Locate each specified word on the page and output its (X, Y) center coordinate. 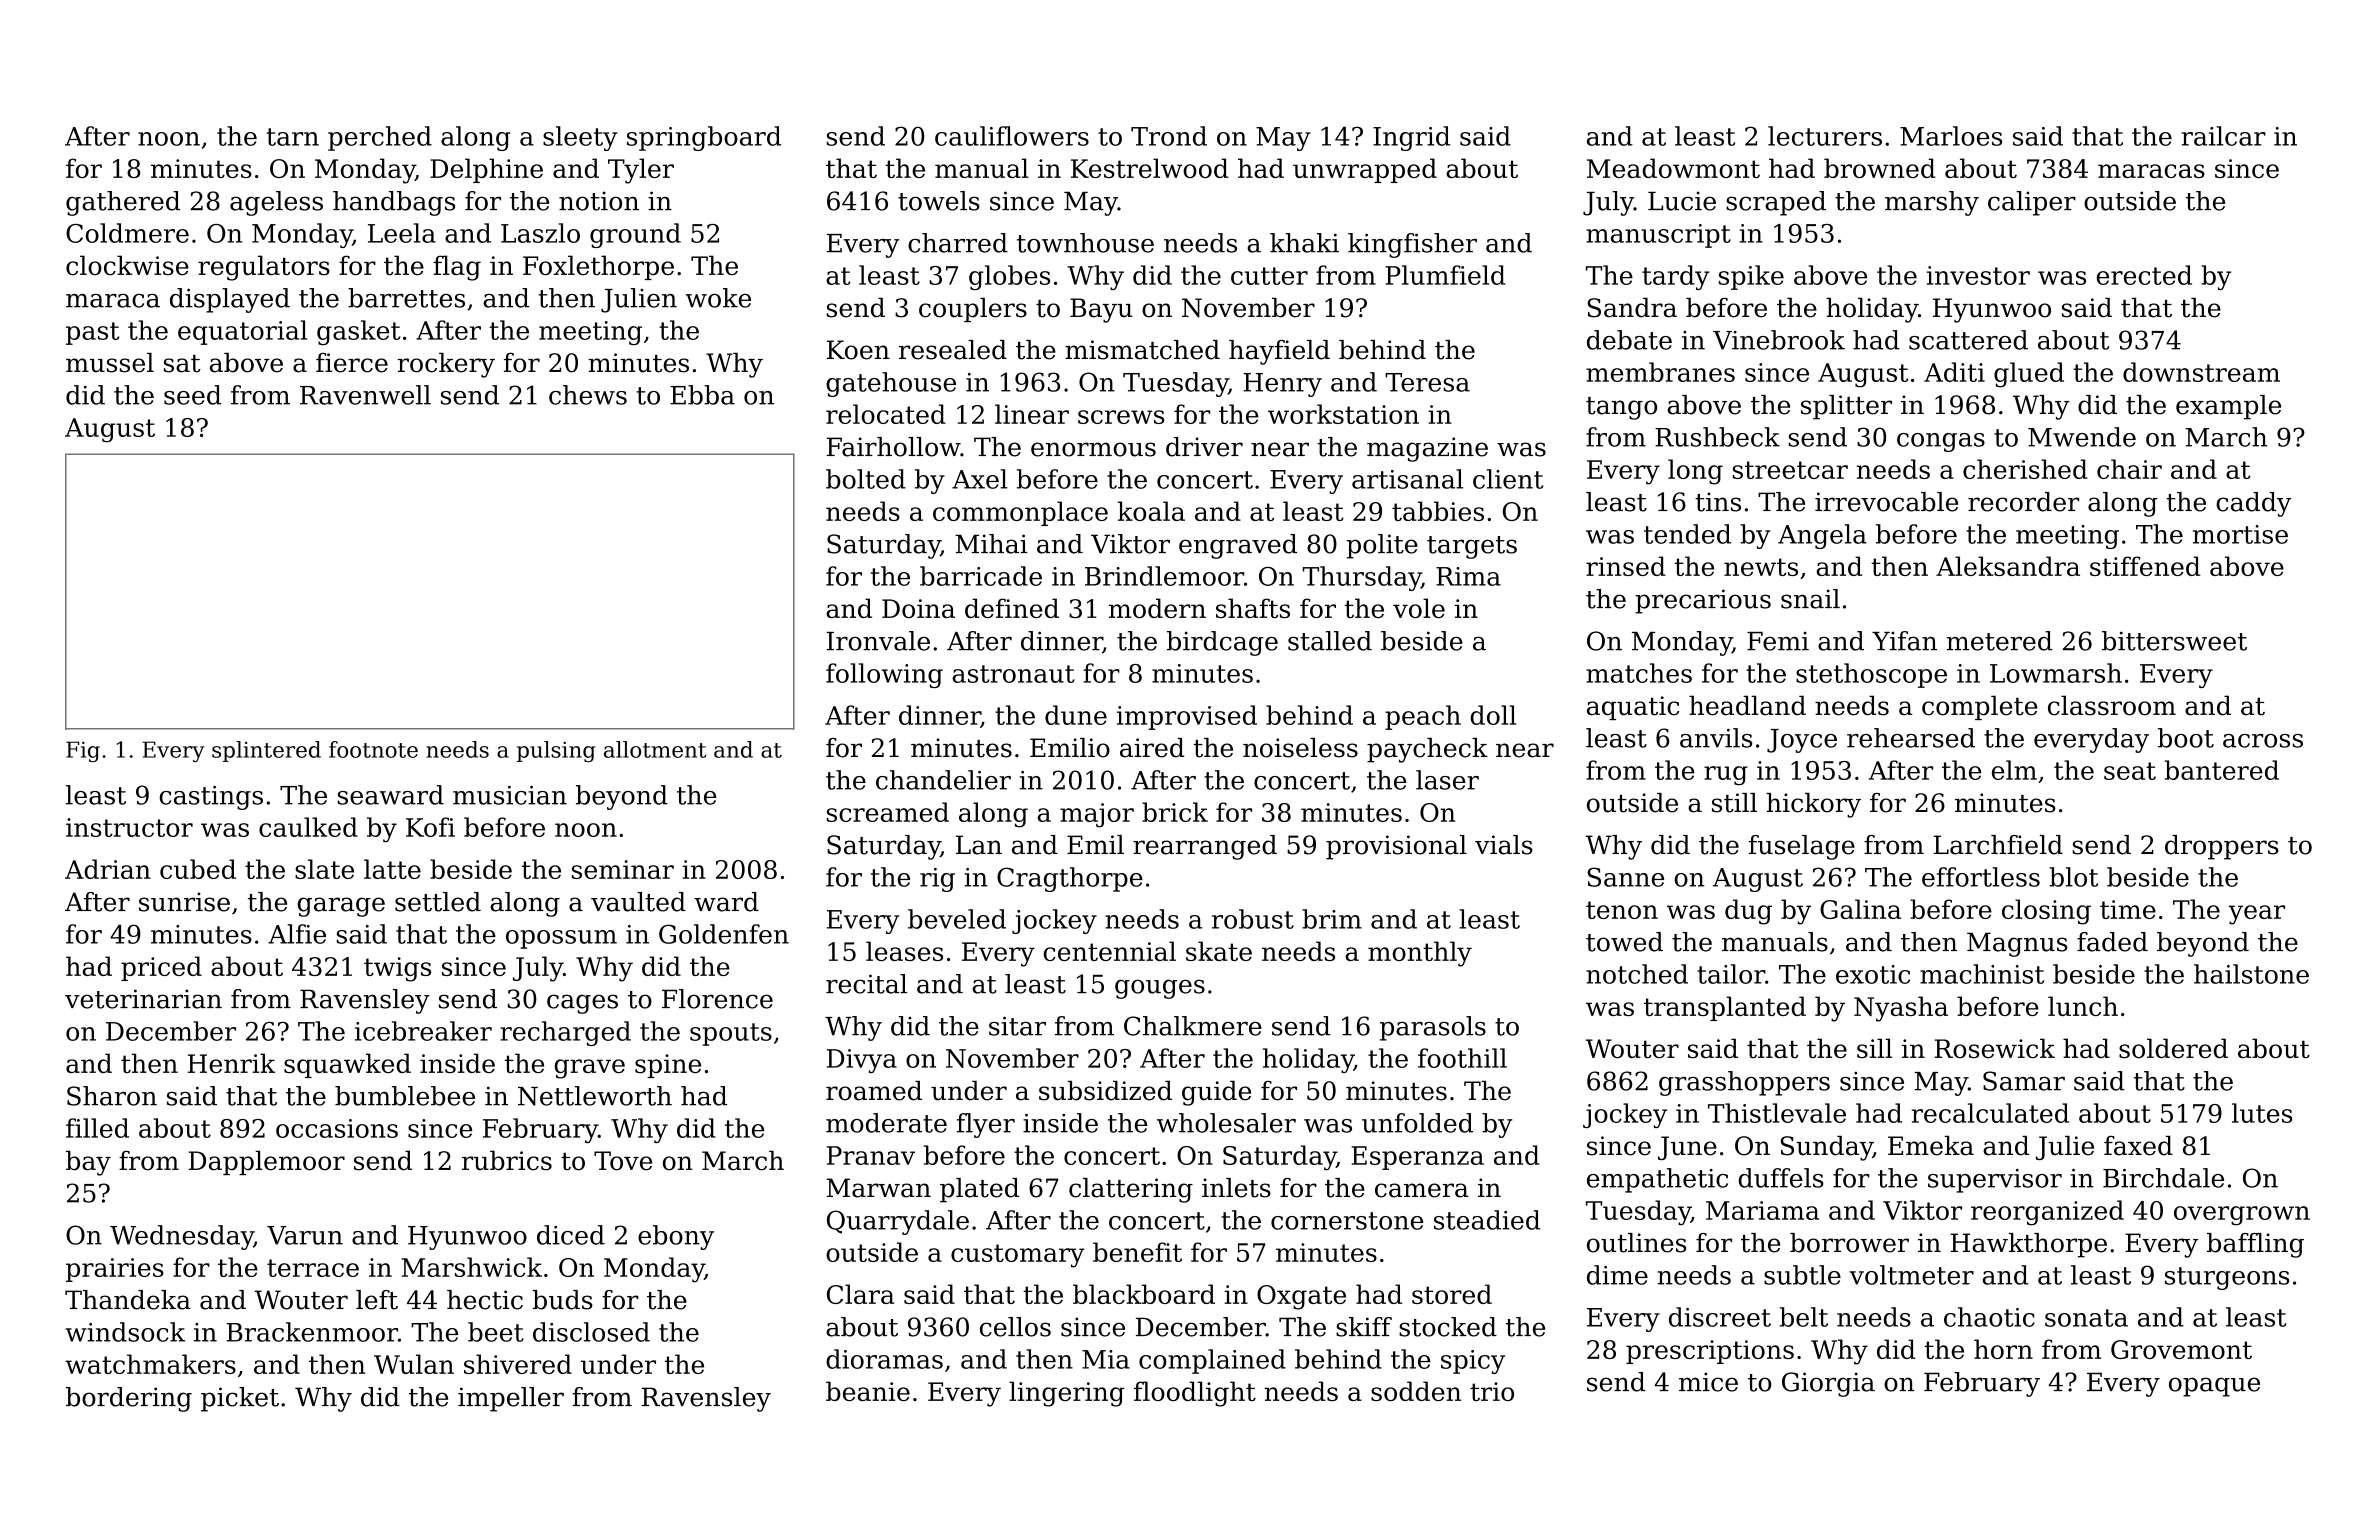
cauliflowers (1012, 136)
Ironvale (878, 641)
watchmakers (150, 1364)
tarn (293, 137)
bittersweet (2174, 641)
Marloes (1951, 136)
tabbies (1438, 511)
